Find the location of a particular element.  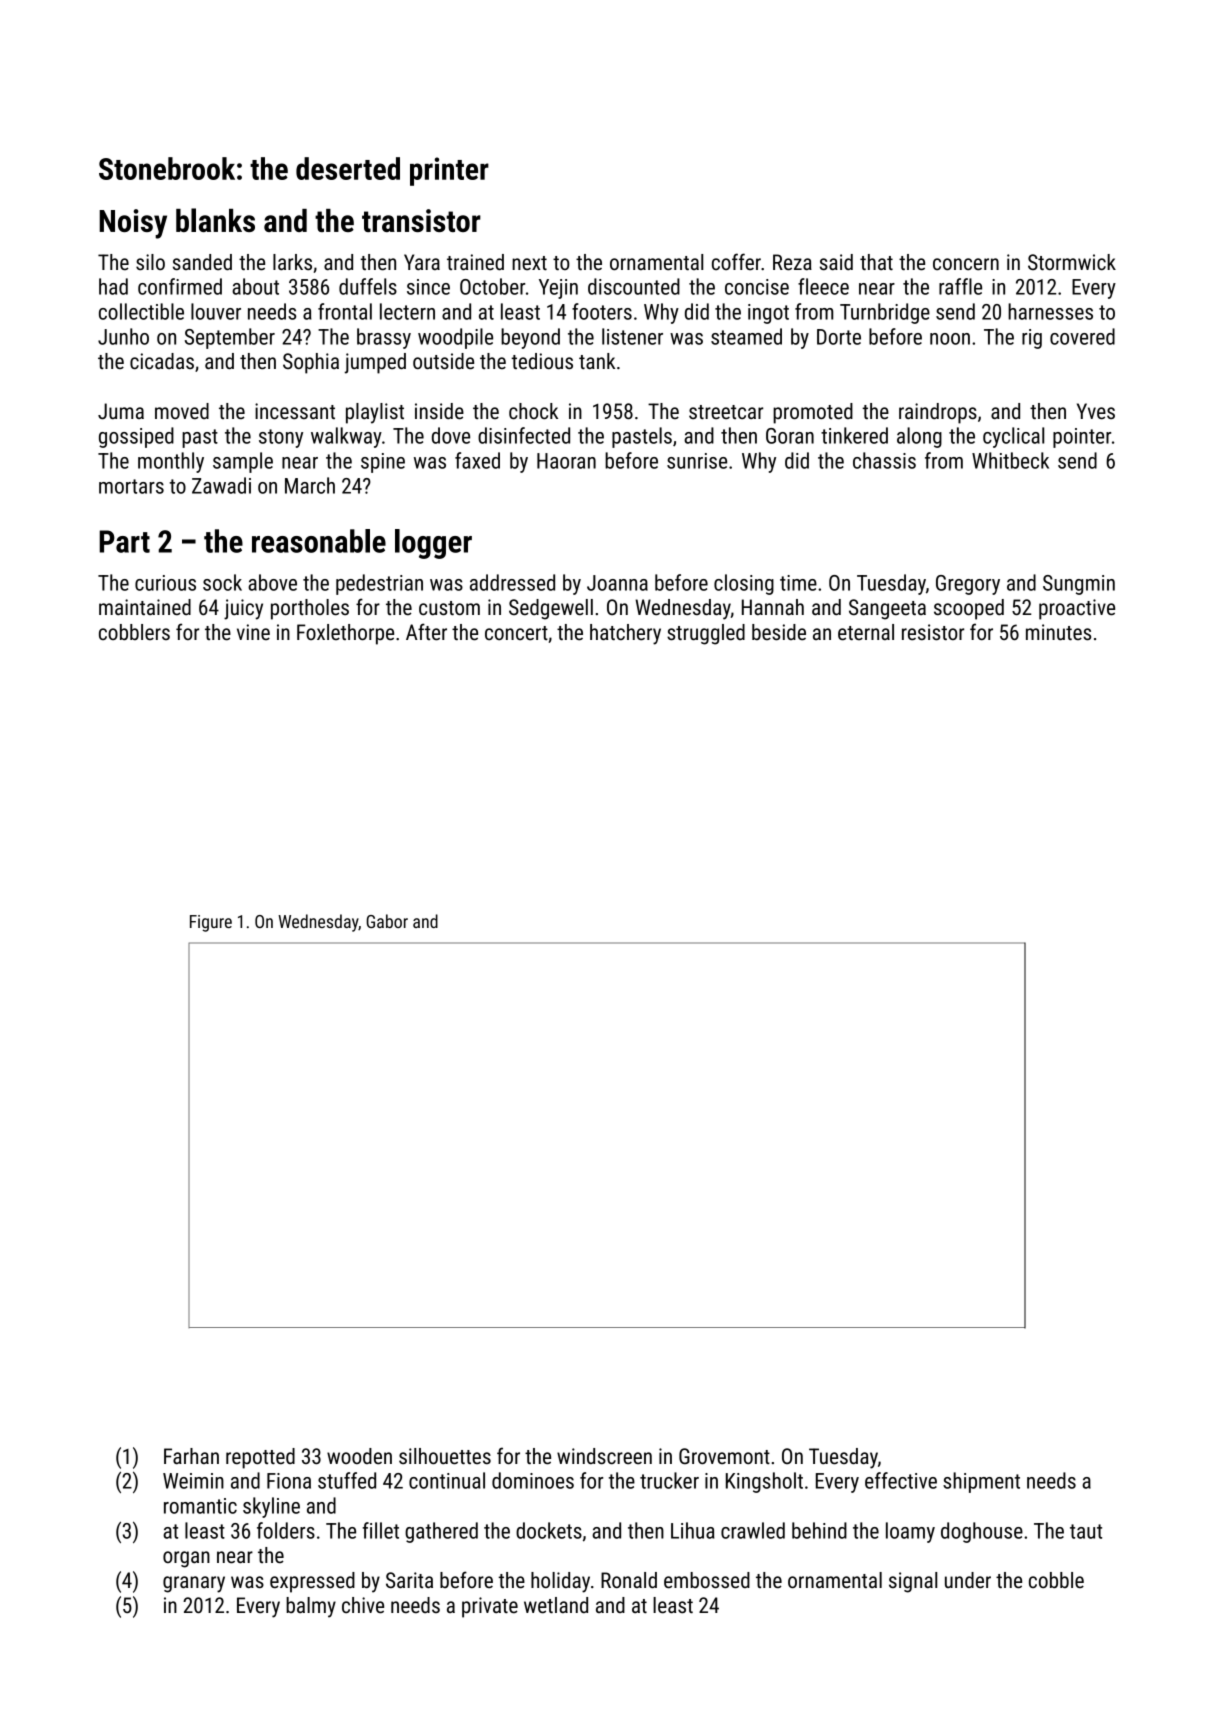

Figure is located at coordinates (211, 923).
